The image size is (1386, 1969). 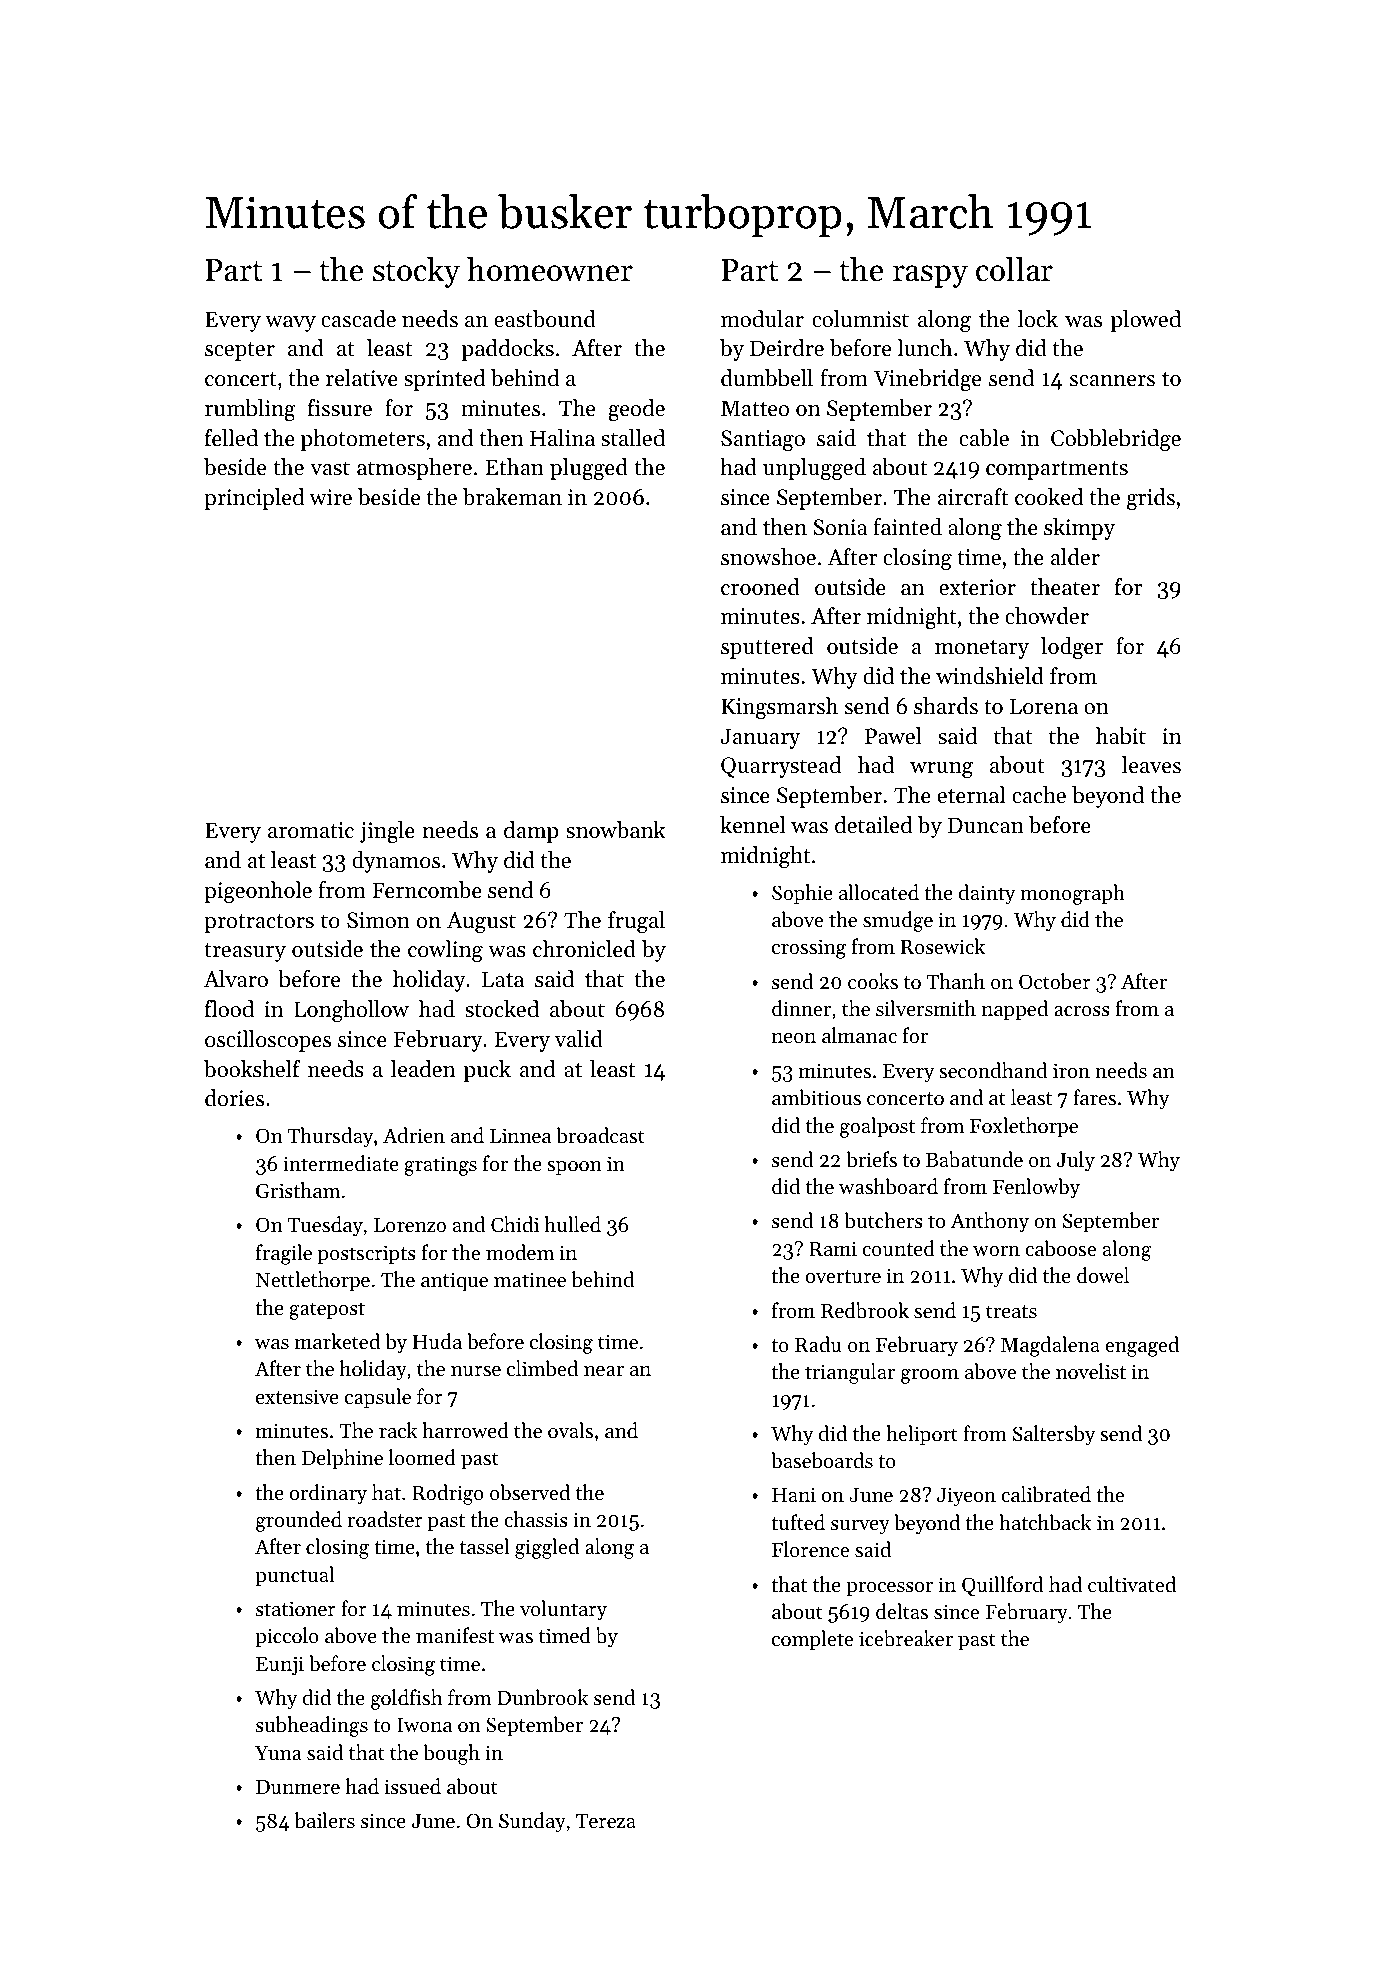 What do you see at coordinates (579, 1039) in the screenshot?
I see `valid` at bounding box center [579, 1039].
